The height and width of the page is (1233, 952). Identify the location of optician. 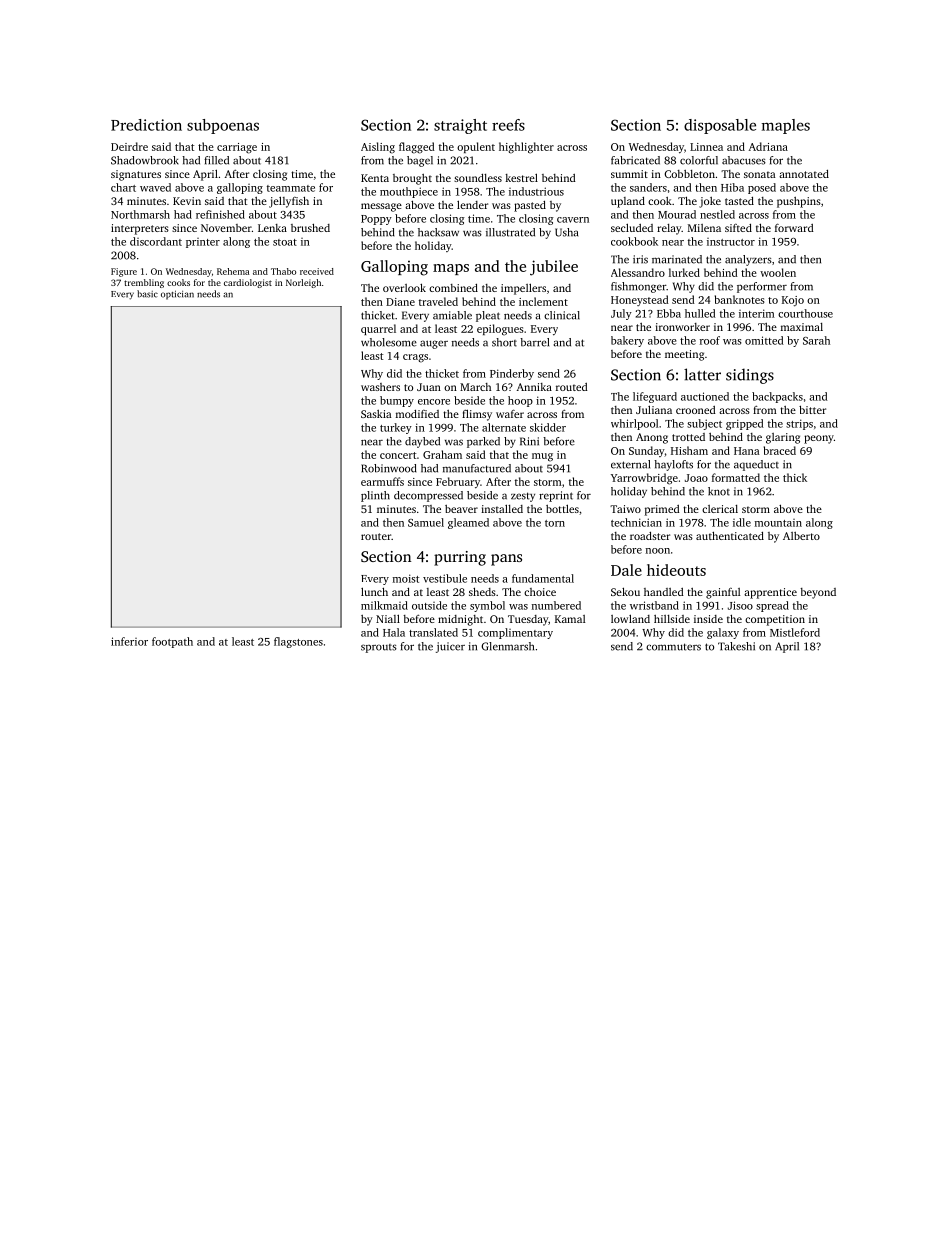
(177, 295).
